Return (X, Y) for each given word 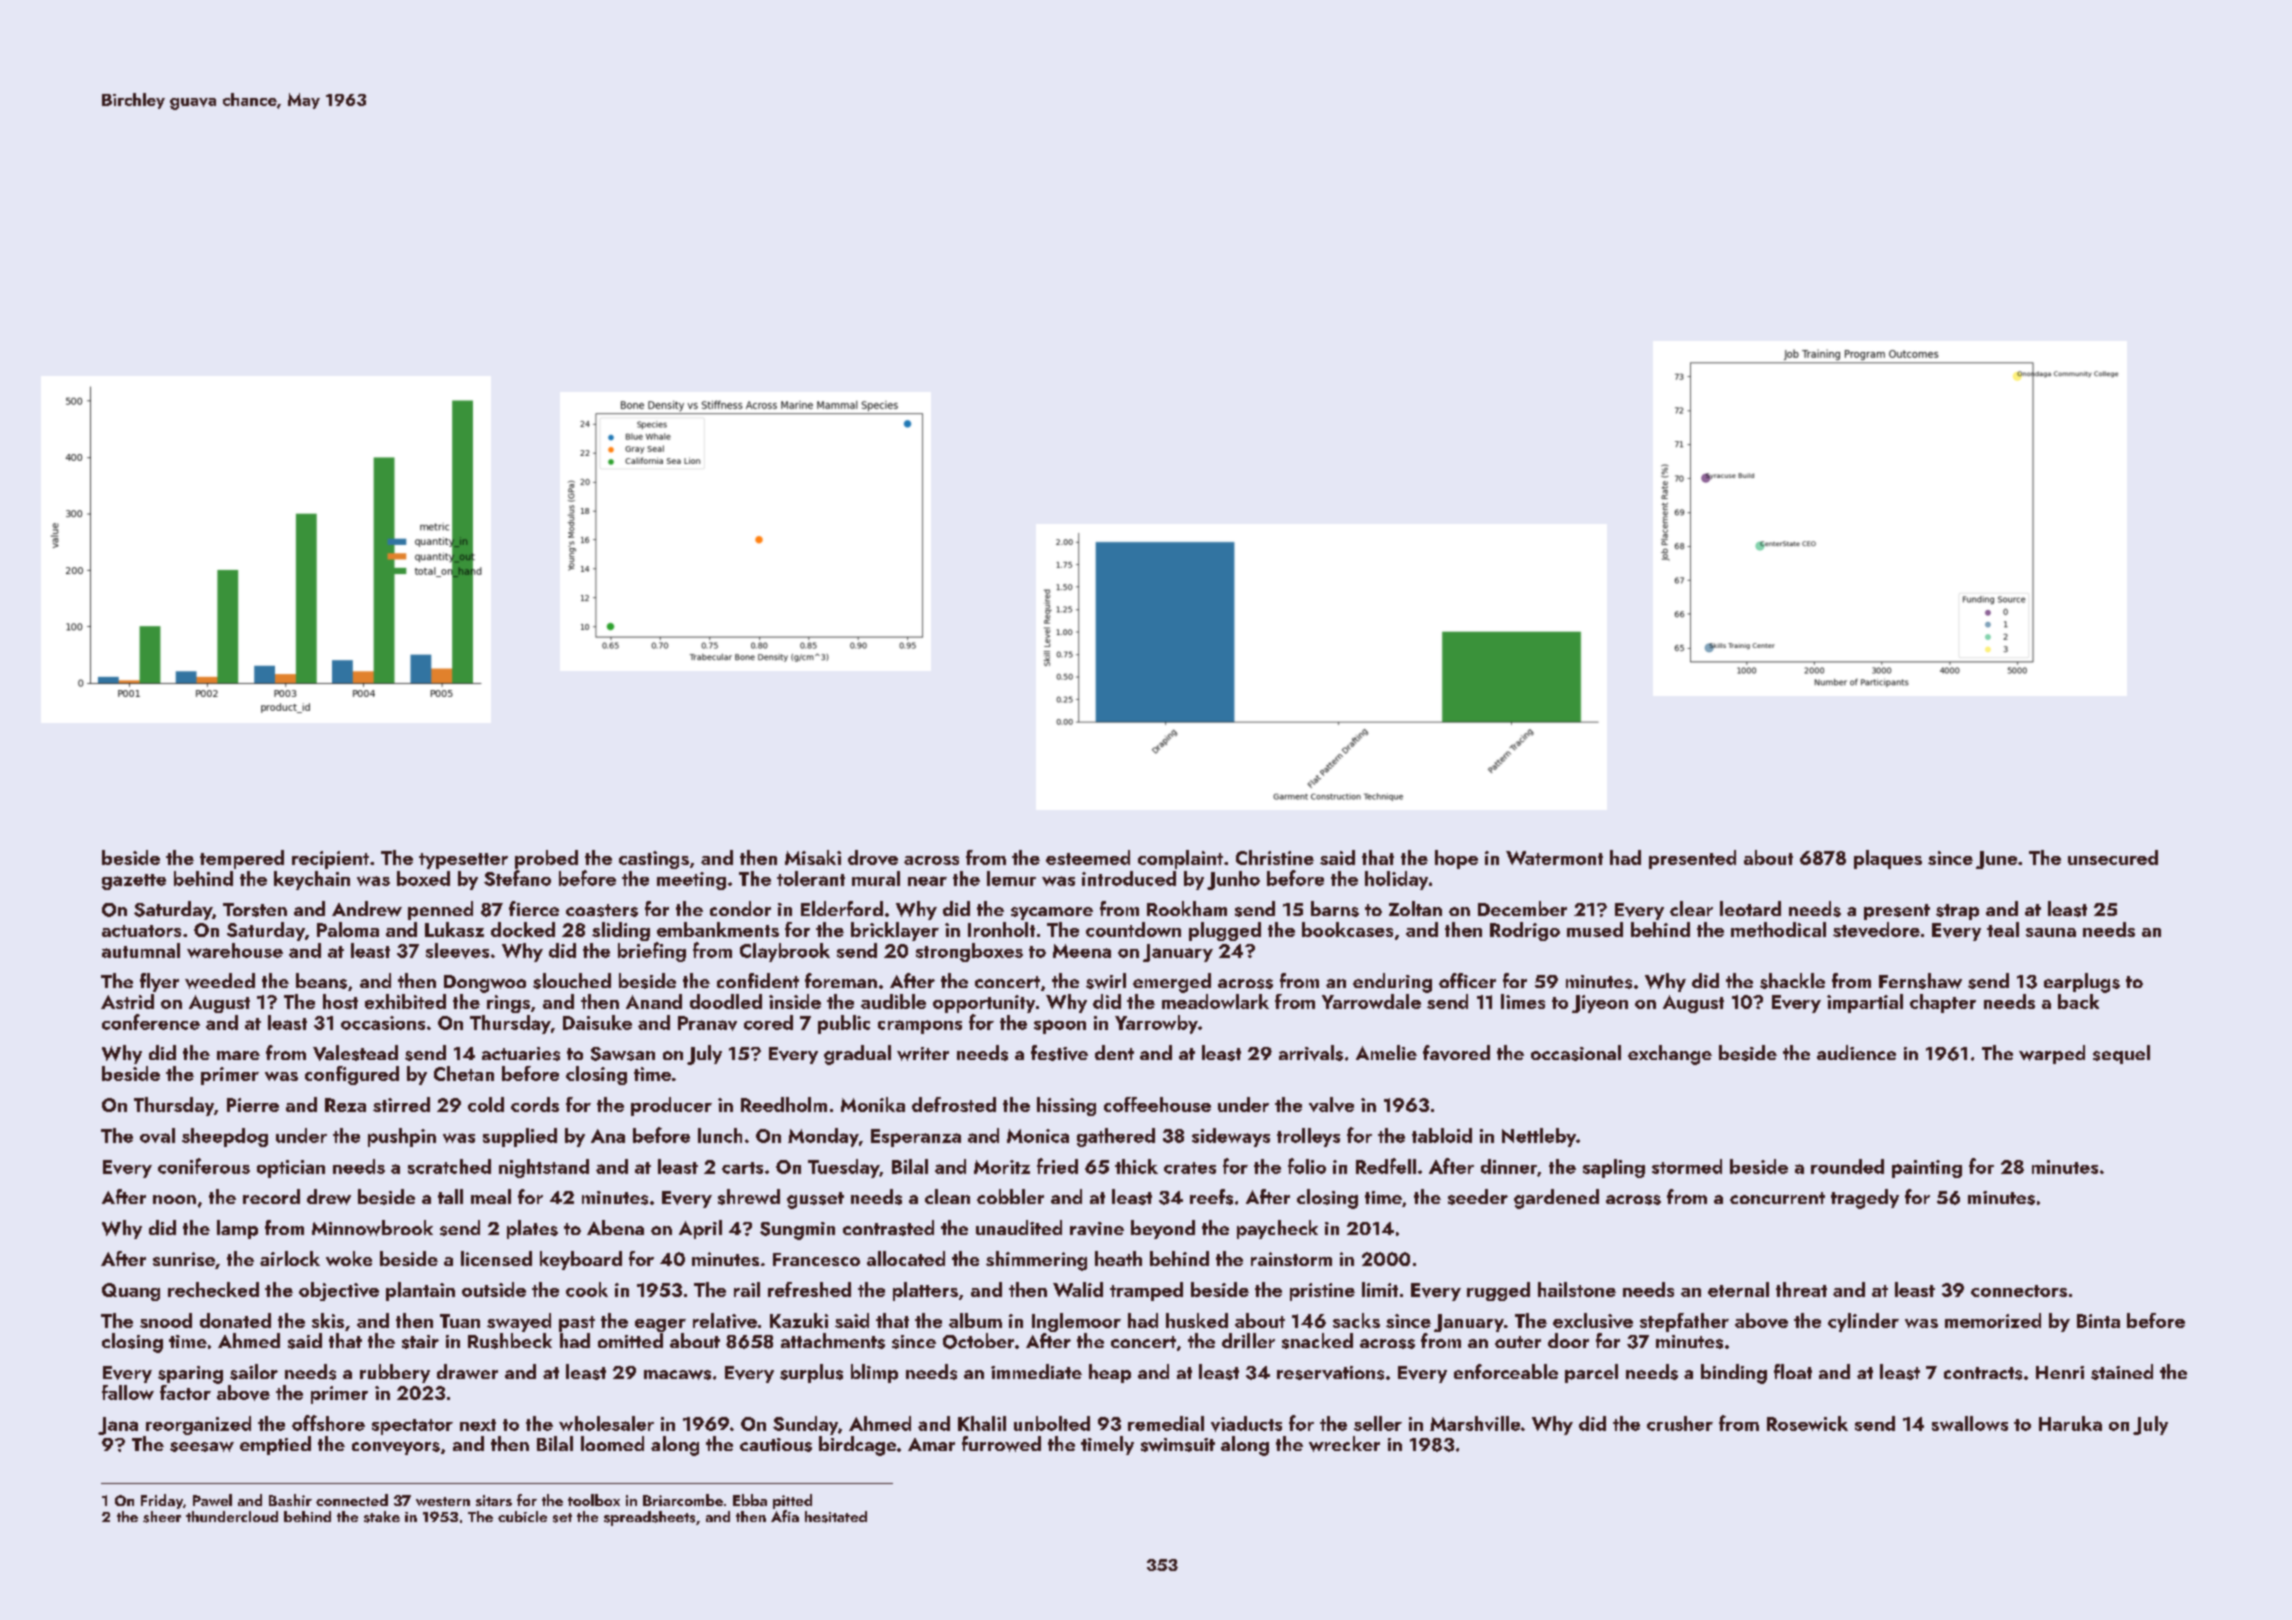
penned (440, 910)
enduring (1392, 983)
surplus (811, 1373)
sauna (2051, 932)
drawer (467, 1371)
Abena (615, 1227)
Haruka (2070, 1423)
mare (238, 1055)
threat (1801, 1289)
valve (1331, 1104)
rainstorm (1291, 1259)
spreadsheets (649, 1518)
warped (2052, 1054)
